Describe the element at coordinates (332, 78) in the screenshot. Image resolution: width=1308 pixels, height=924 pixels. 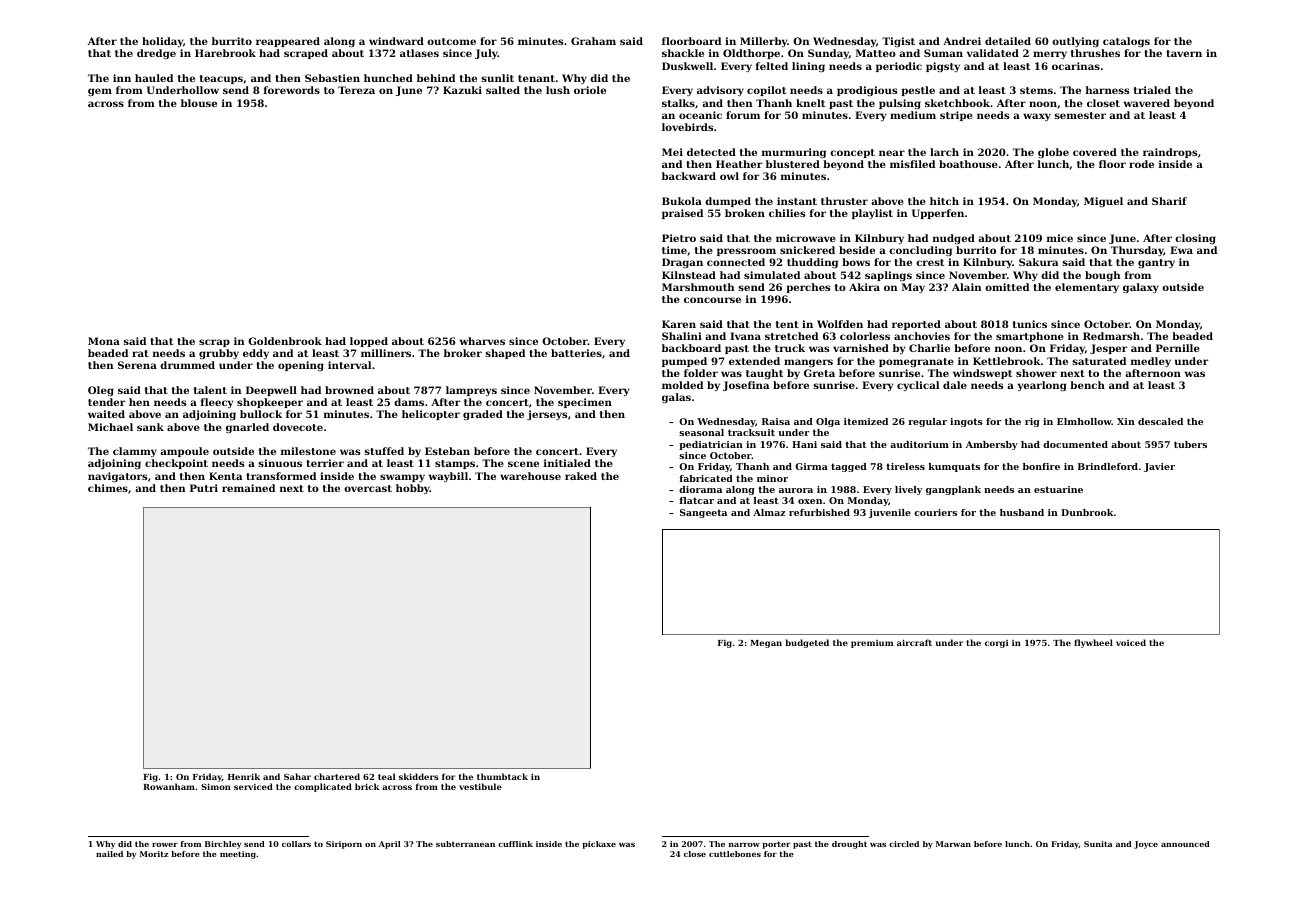
I see `Sebastien` at that location.
